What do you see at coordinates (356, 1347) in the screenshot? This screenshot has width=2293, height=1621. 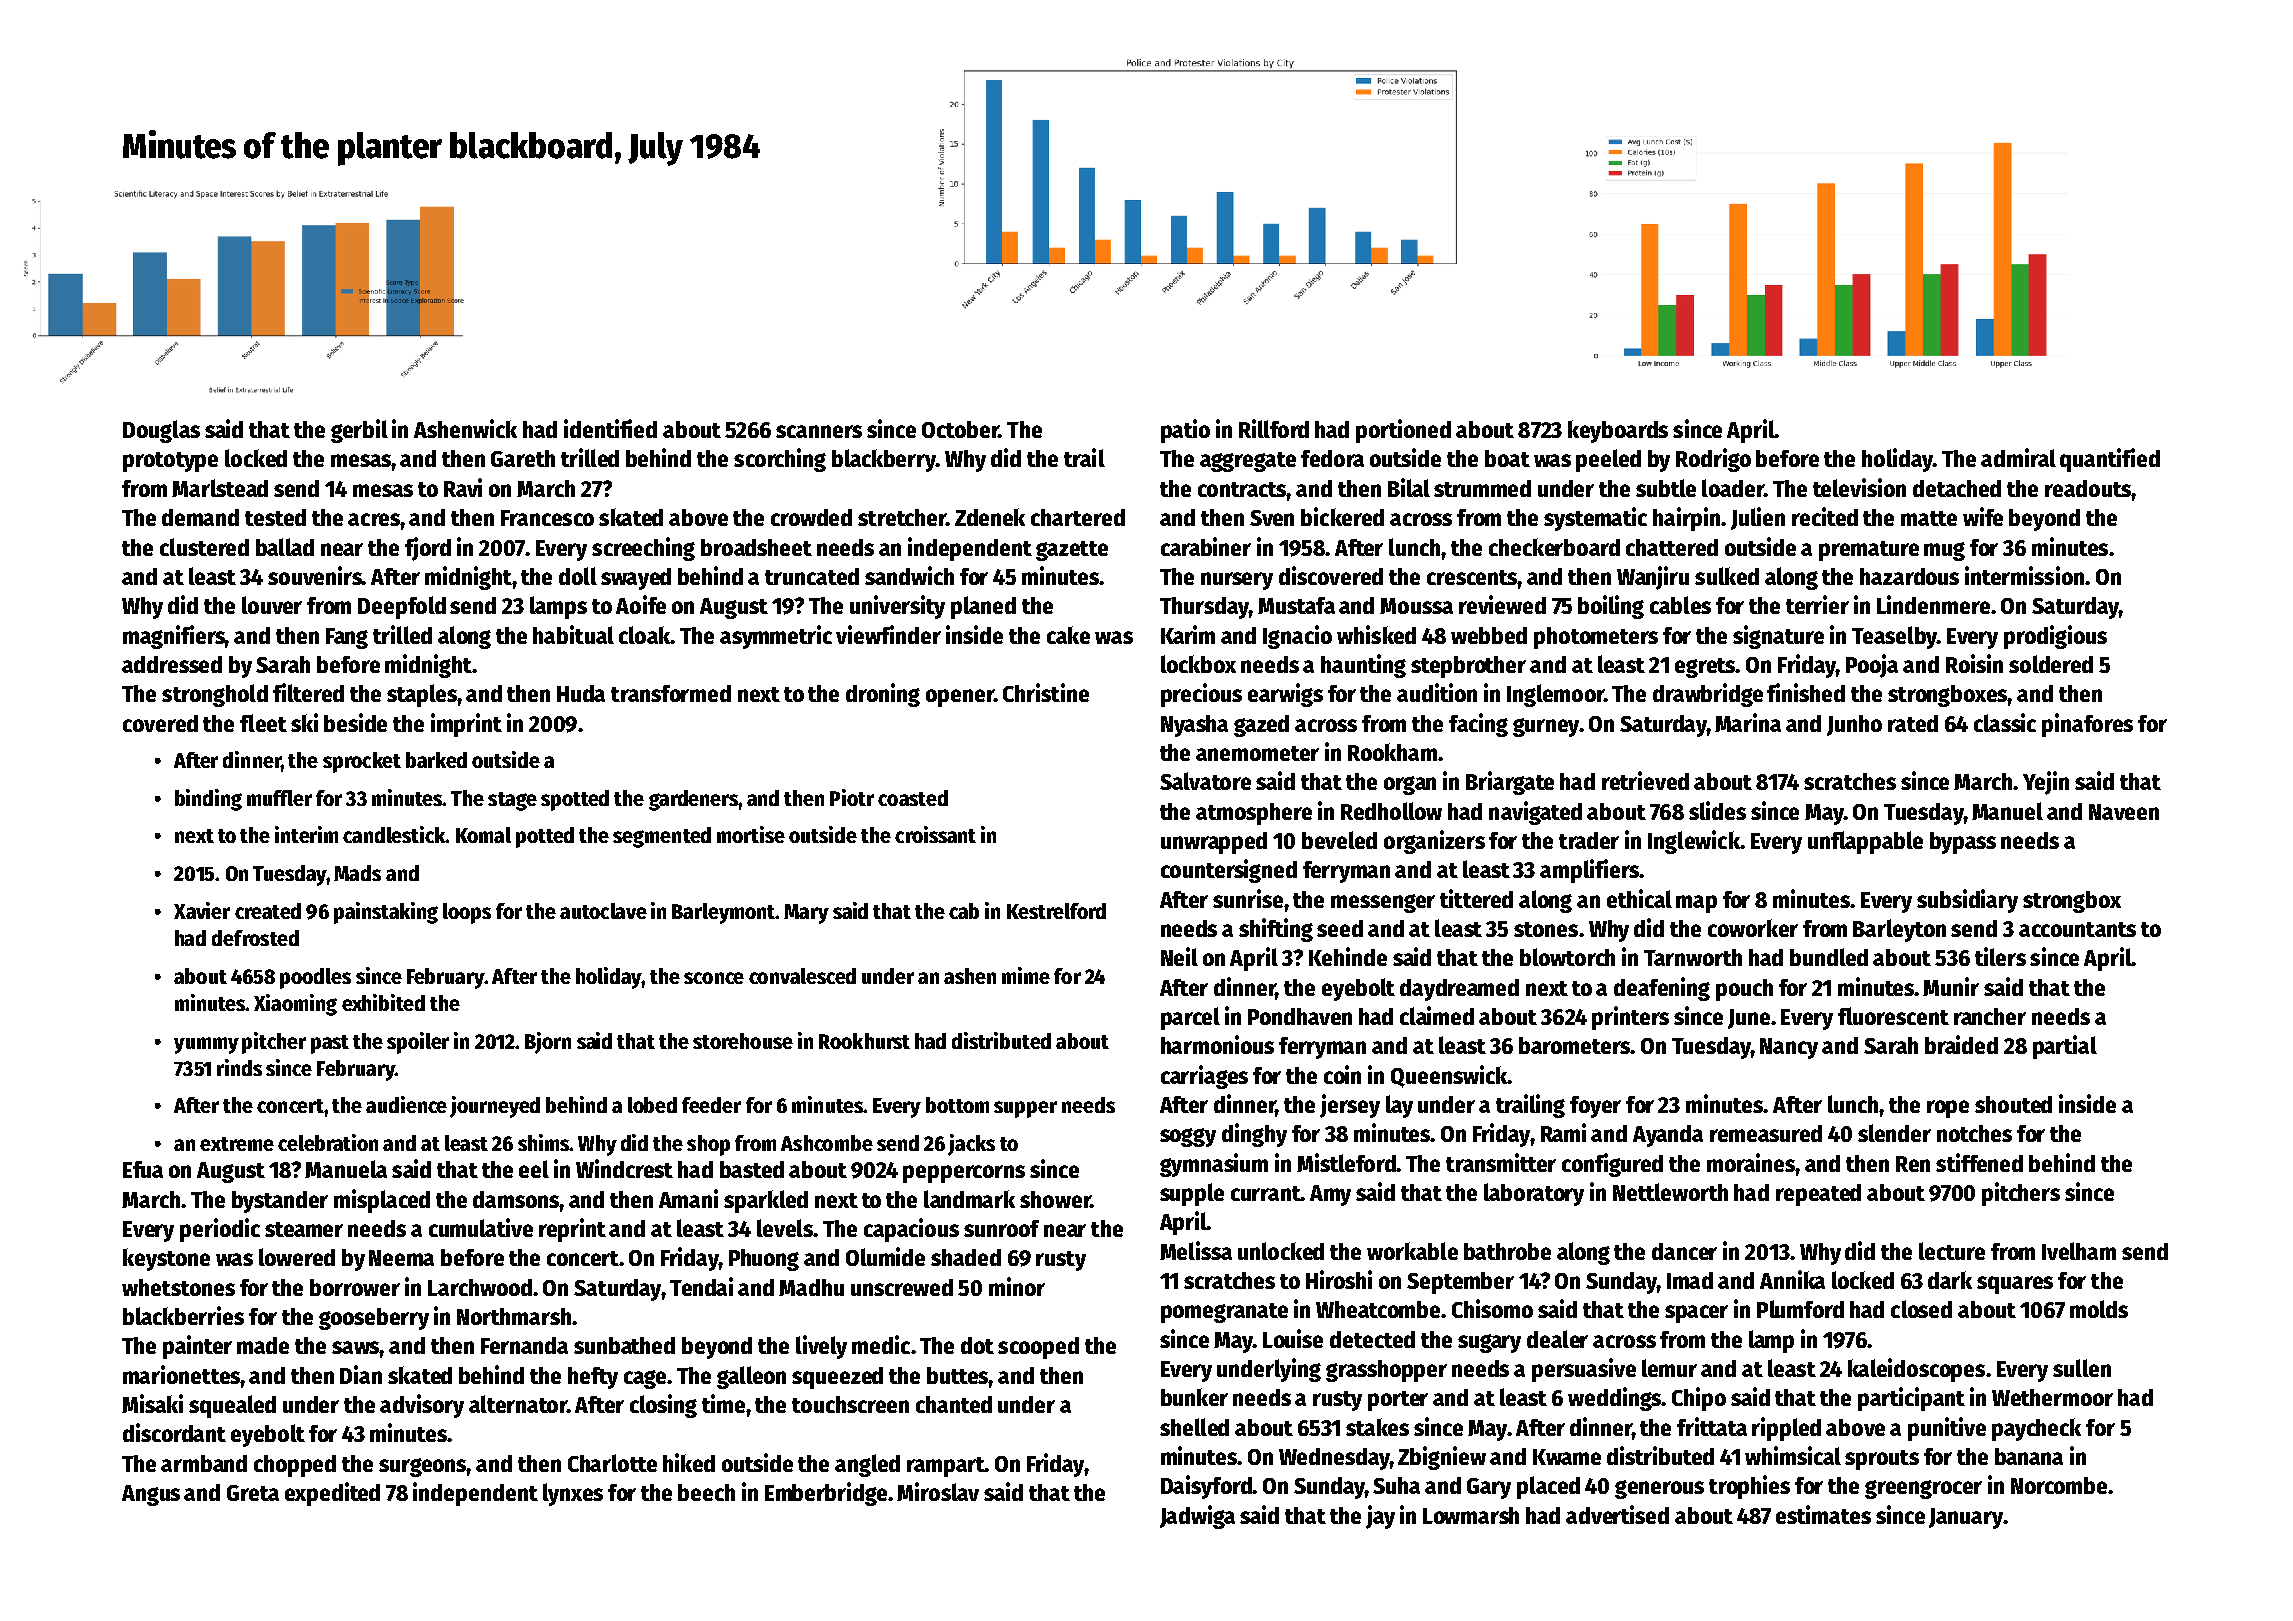 I see `saws` at bounding box center [356, 1347].
